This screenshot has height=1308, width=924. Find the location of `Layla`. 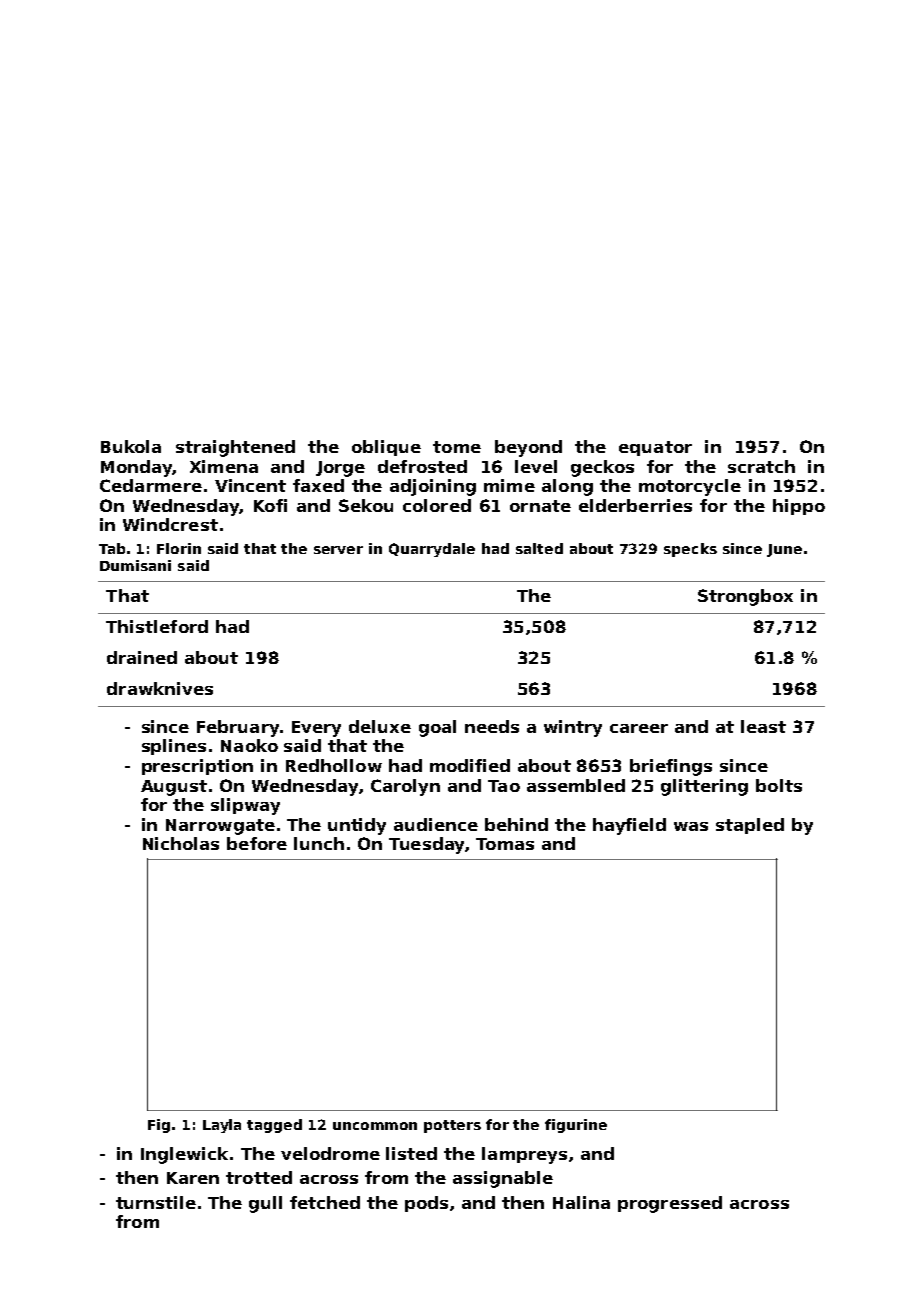

Layla is located at coordinates (222, 1126).
